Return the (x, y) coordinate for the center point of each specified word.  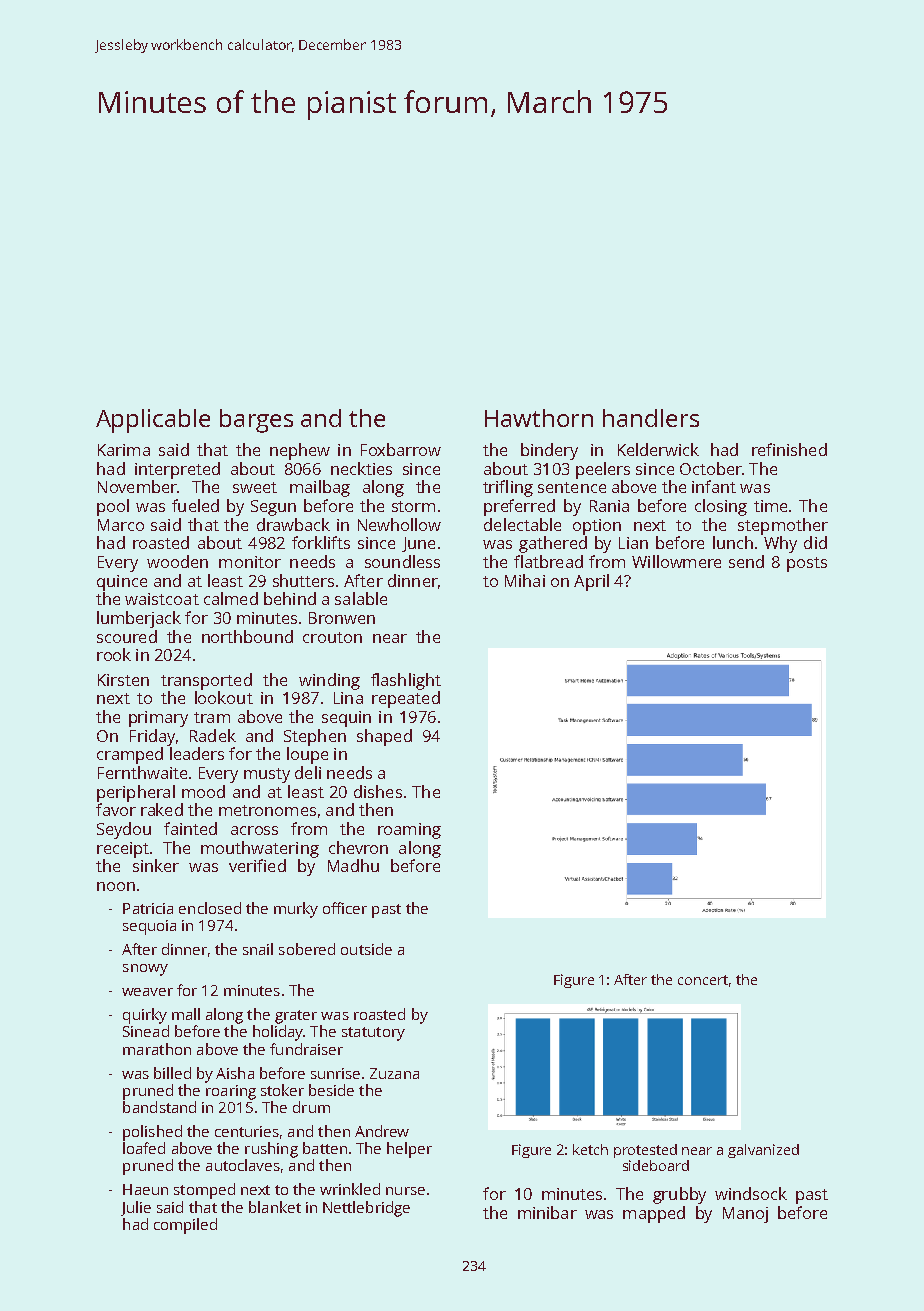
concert (703, 980)
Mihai (525, 580)
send (746, 561)
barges (256, 421)
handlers (651, 418)
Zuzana (394, 1073)
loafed (144, 1148)
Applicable (153, 421)
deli (308, 772)
